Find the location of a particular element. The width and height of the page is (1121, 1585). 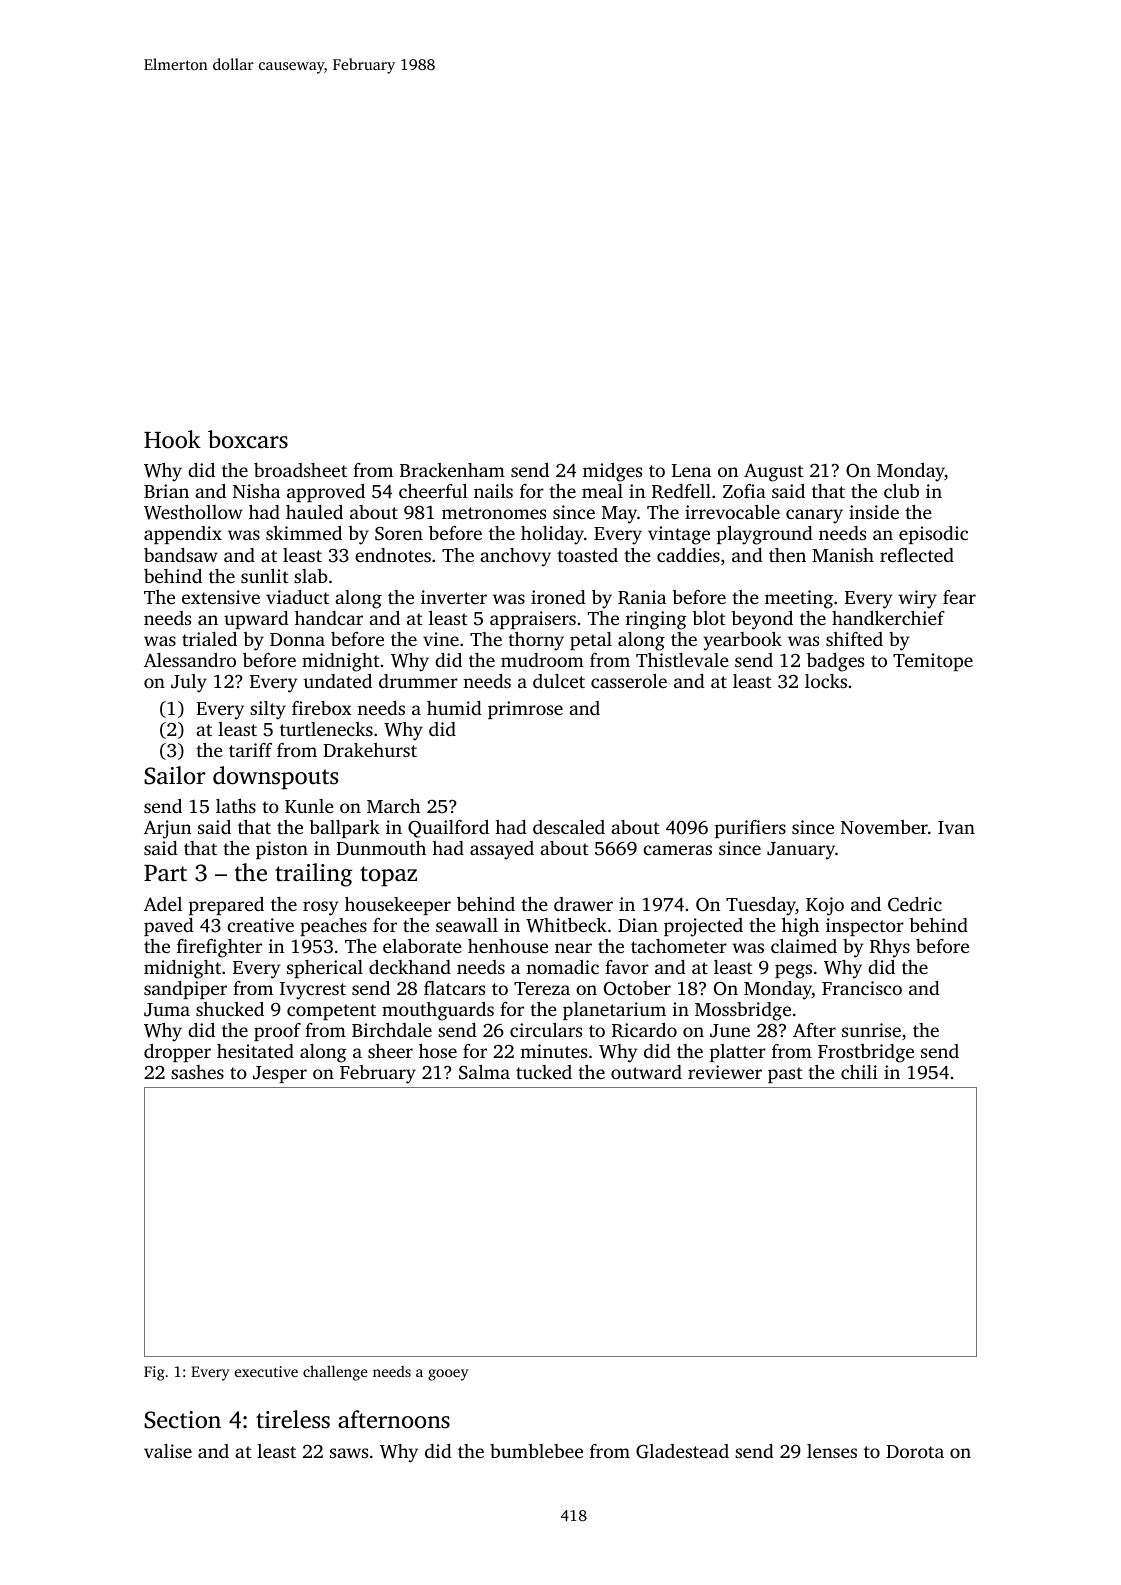

primrose is located at coordinates (525, 710).
